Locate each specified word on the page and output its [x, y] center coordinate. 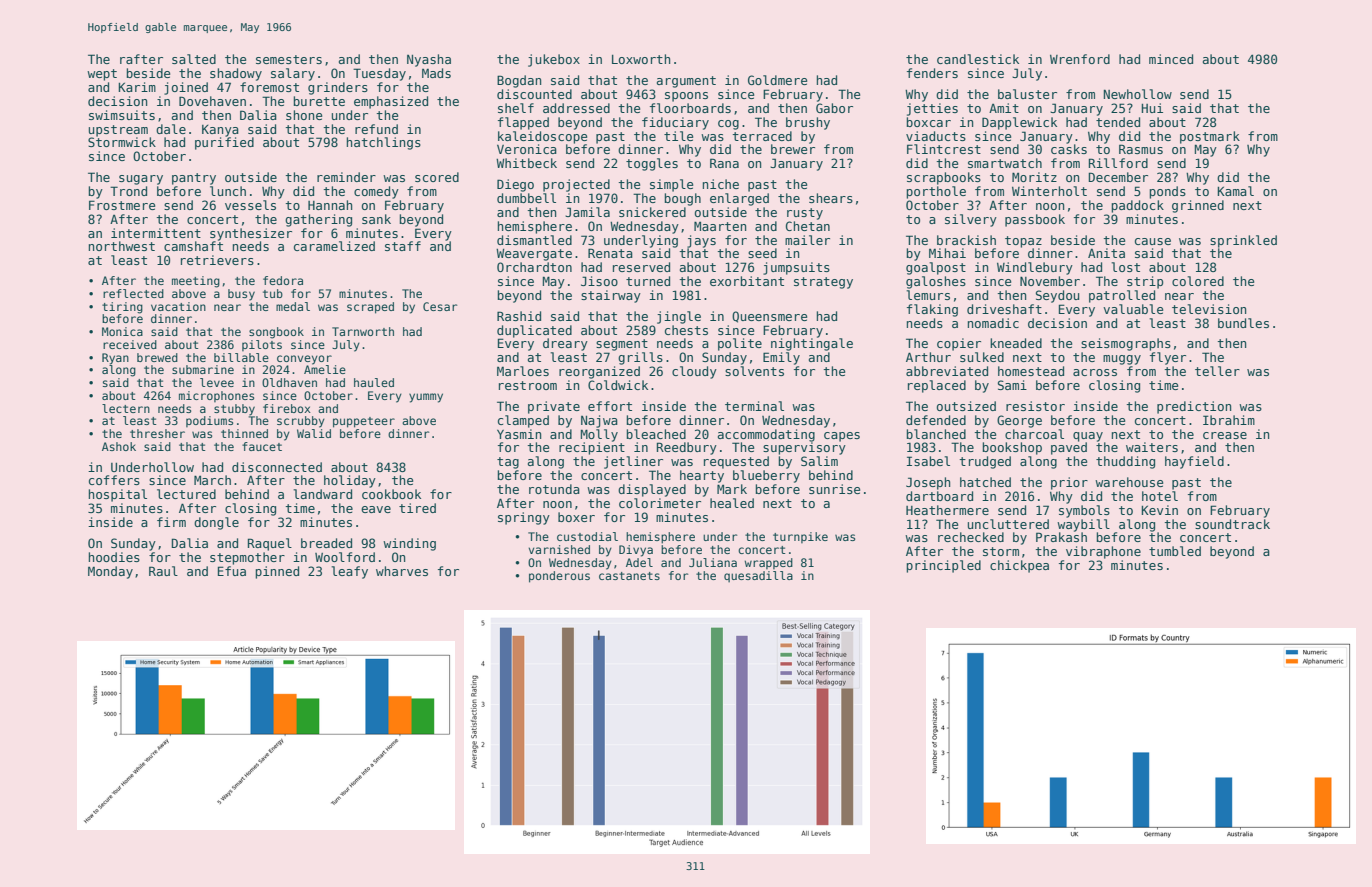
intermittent [156, 233]
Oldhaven [289, 382]
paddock [1137, 206]
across [1095, 372]
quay [1088, 437]
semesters [289, 59]
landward [322, 494]
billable [241, 357]
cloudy [694, 372]
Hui [1152, 108]
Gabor [834, 108]
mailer [807, 240]
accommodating [766, 435]
